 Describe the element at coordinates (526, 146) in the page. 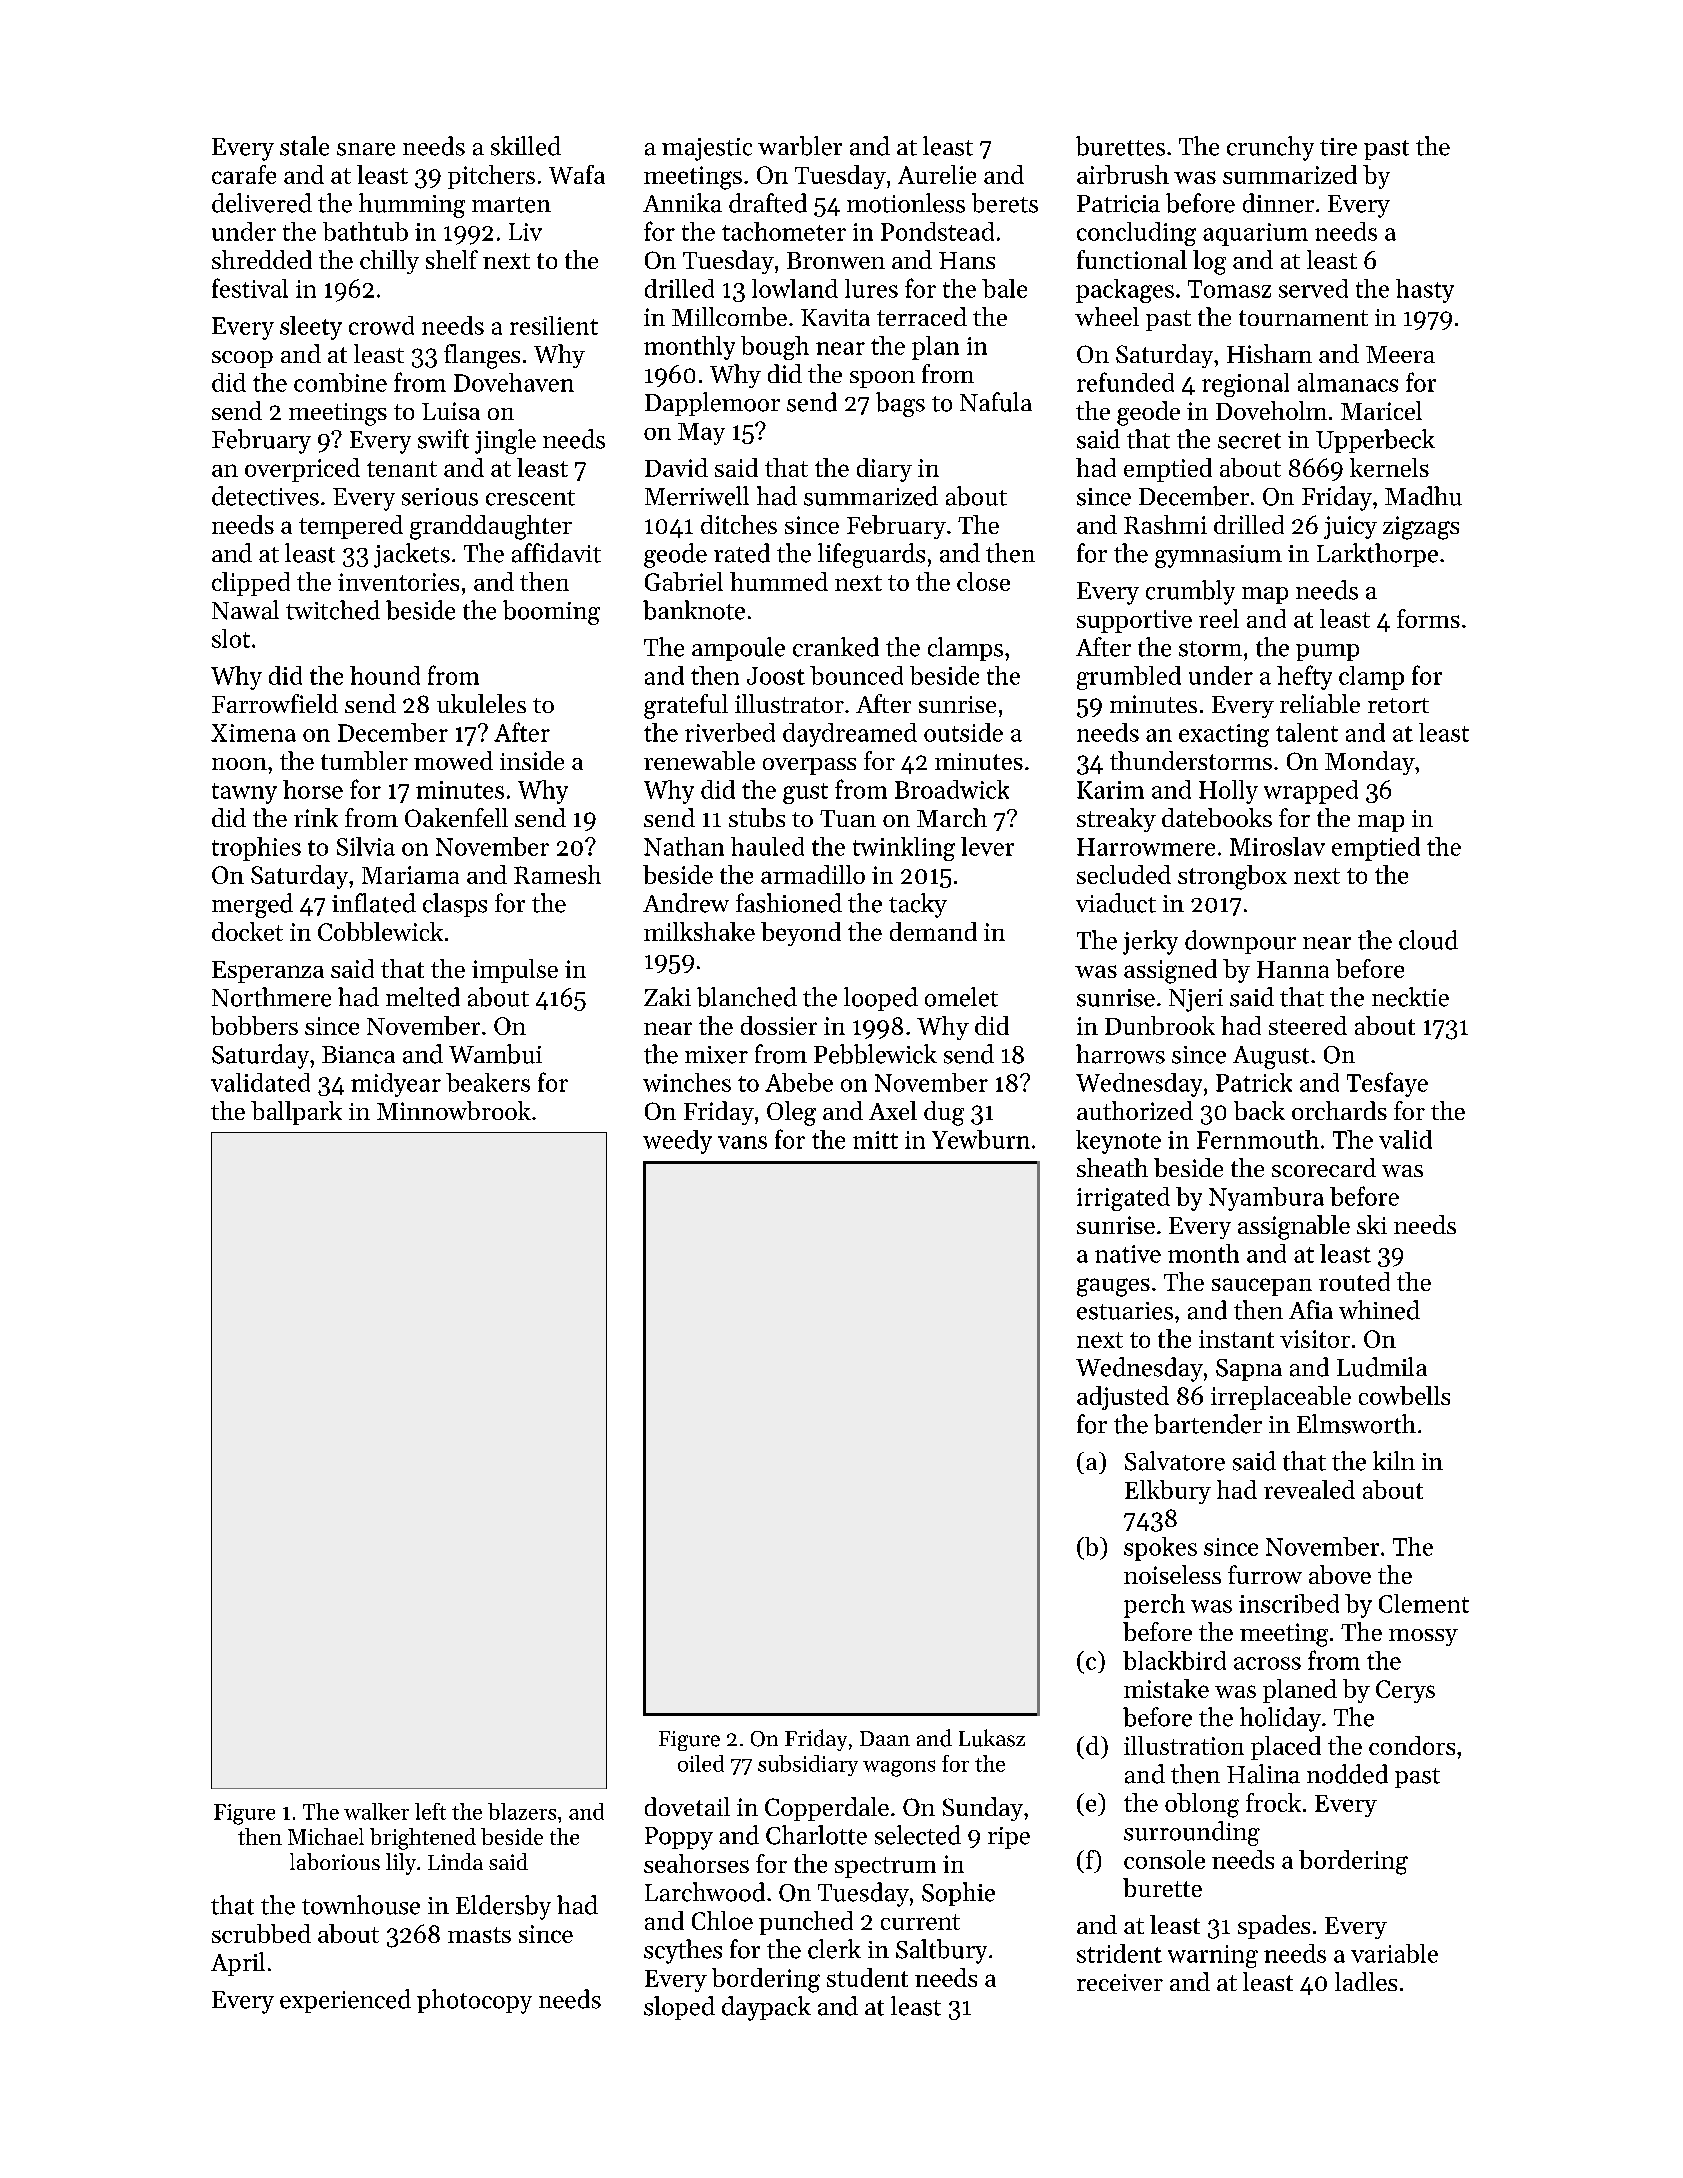

I see `skilled` at that location.
